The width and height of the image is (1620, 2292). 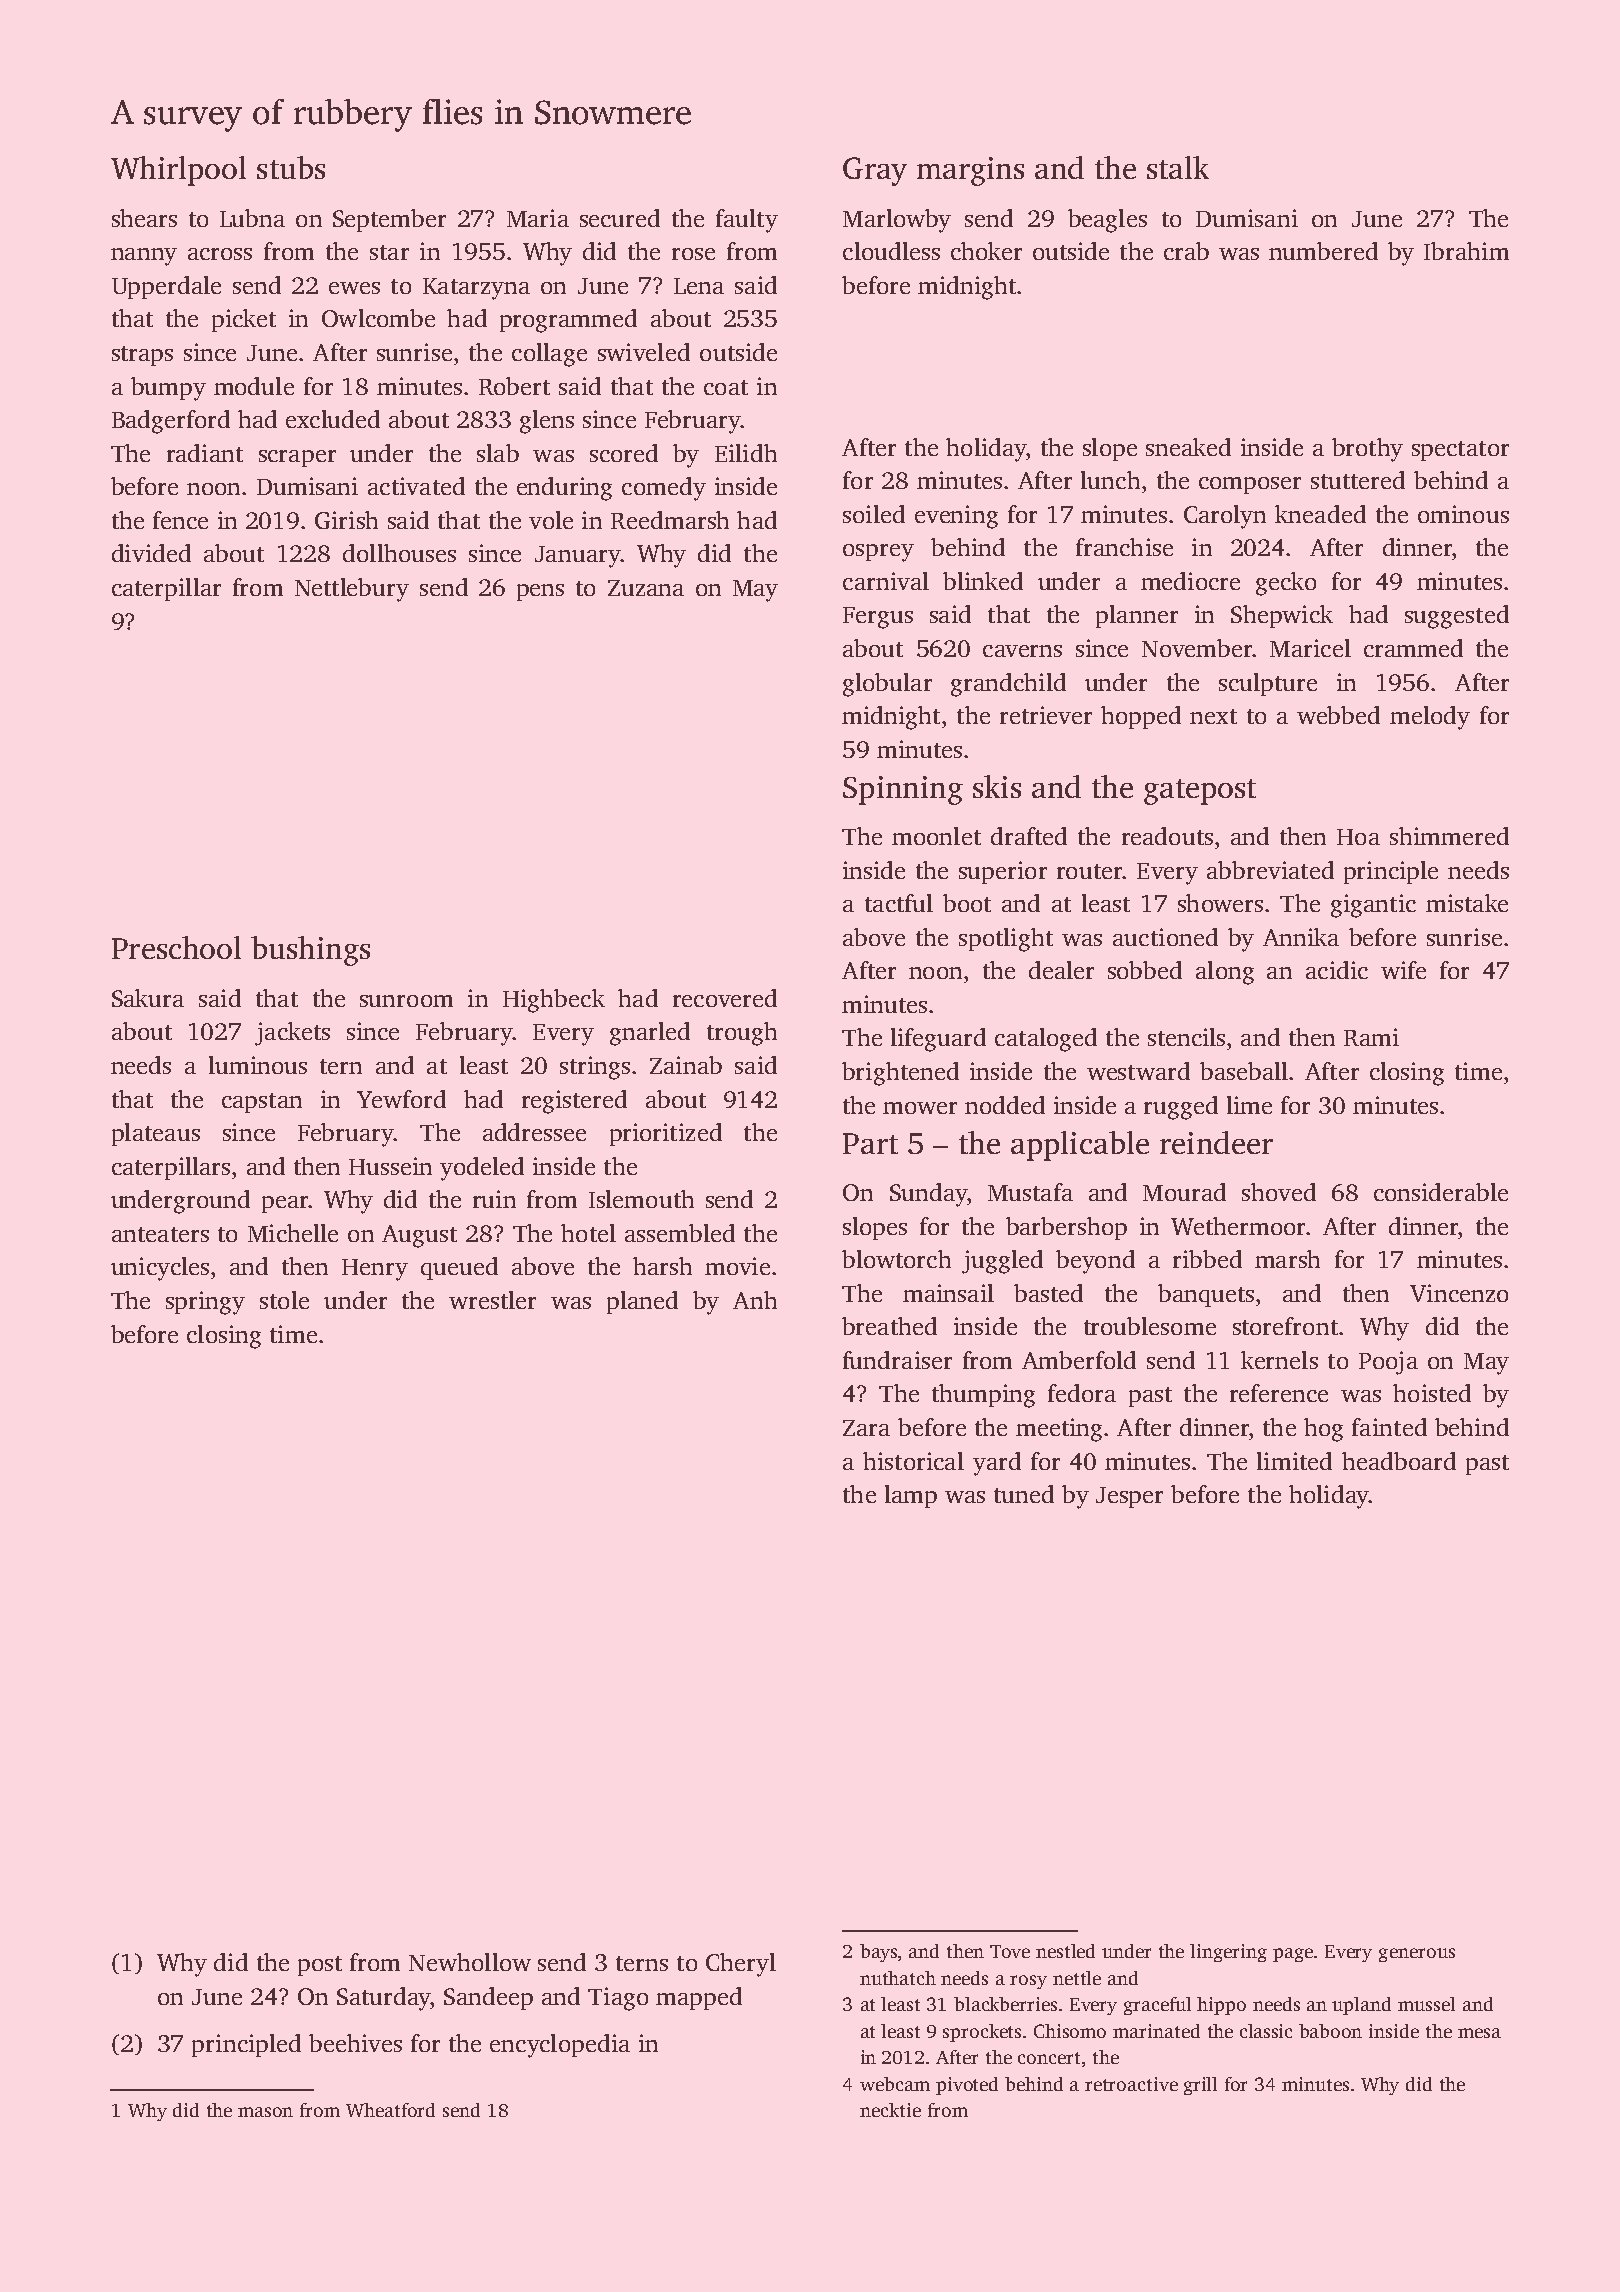 What do you see at coordinates (564, 489) in the image?
I see `enduring` at bounding box center [564, 489].
